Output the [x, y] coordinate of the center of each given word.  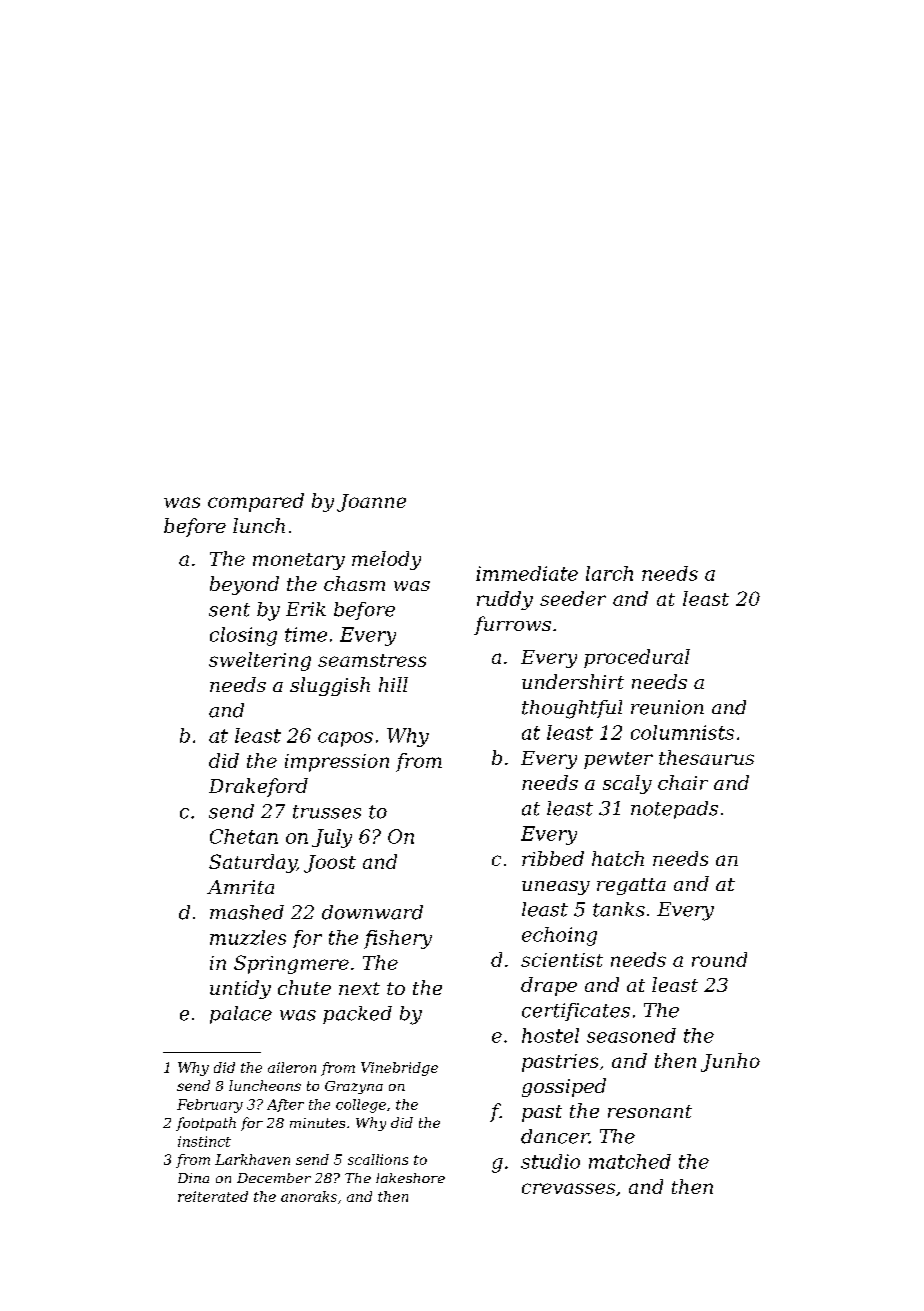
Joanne [371, 503]
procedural [637, 658]
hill [393, 684]
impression [337, 763]
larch [609, 573]
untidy [240, 989]
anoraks [309, 1196]
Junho [730, 1062]
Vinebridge [399, 1069]
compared [256, 502]
